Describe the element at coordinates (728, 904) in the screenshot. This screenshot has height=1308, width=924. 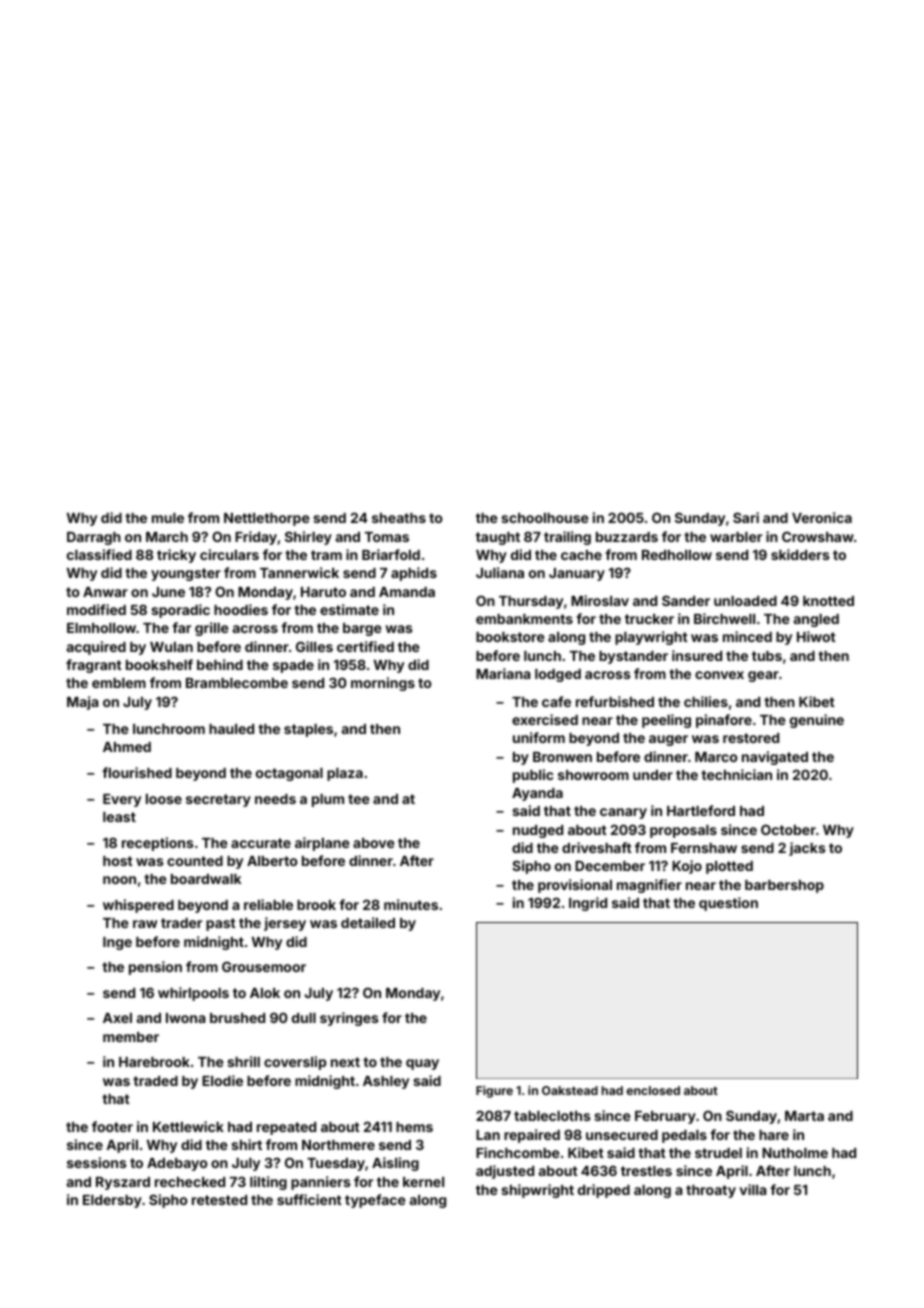
I see `question` at that location.
